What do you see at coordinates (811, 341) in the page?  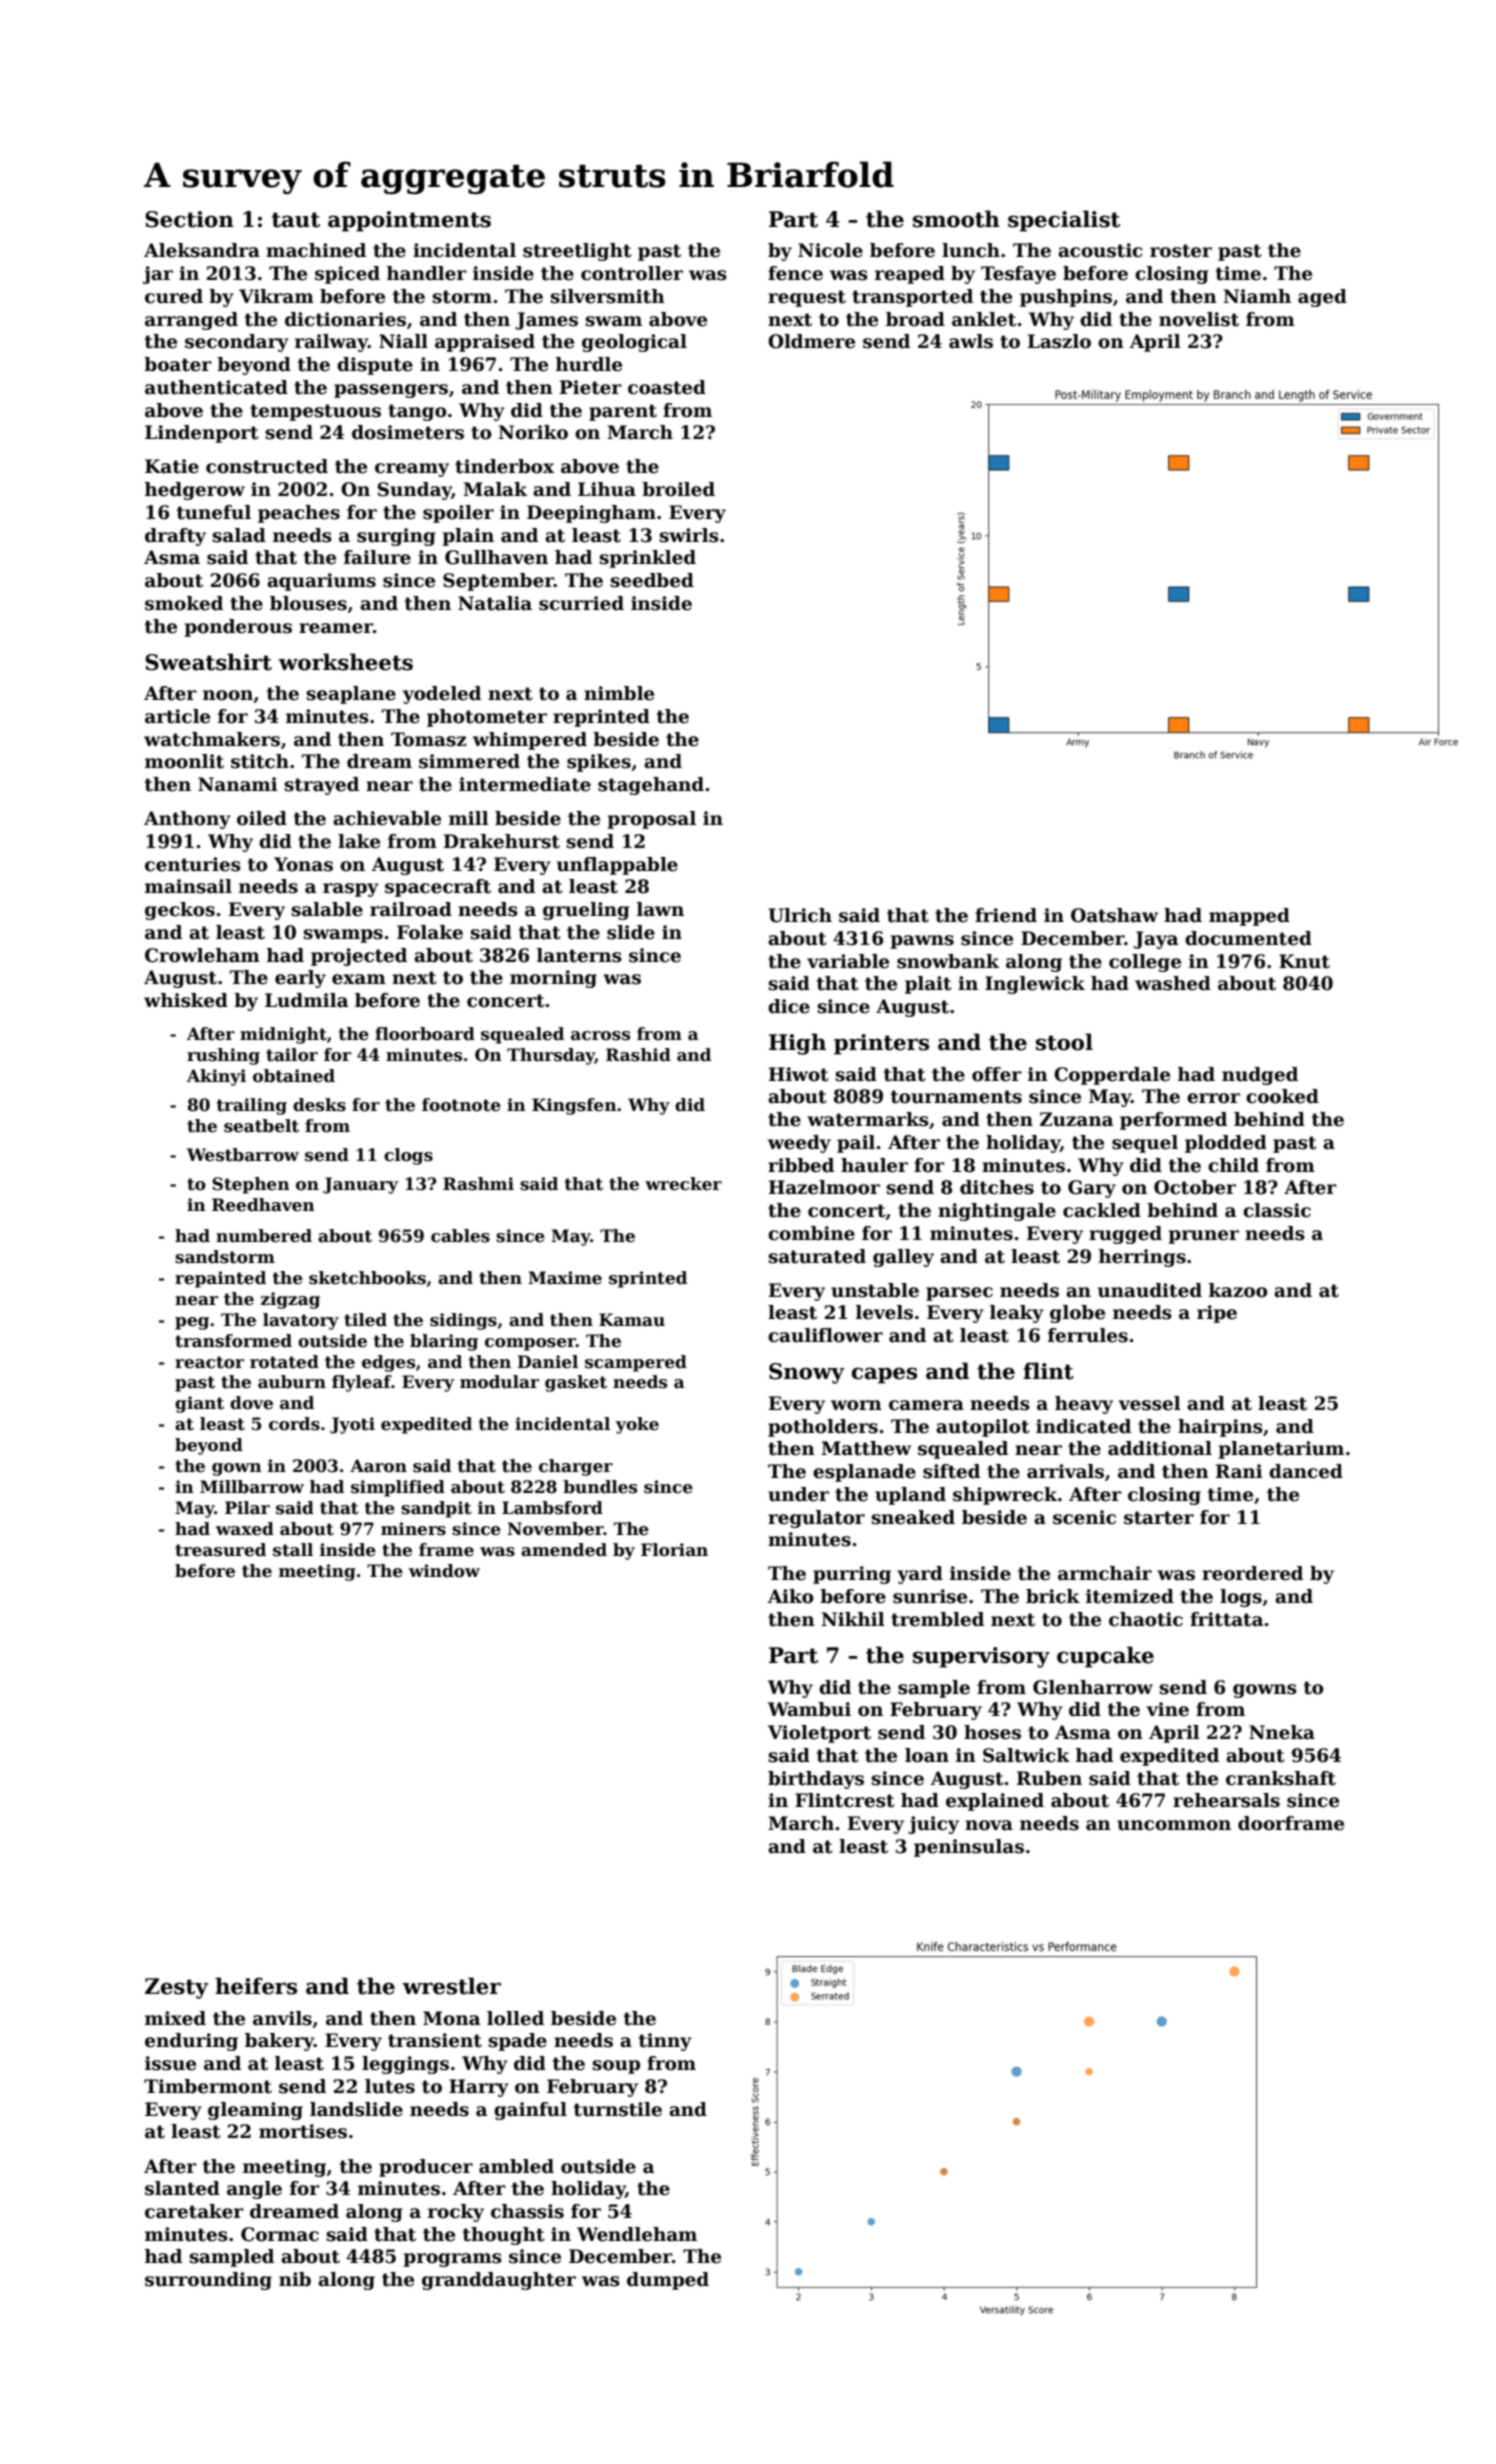 I see `Oldmere` at bounding box center [811, 341].
